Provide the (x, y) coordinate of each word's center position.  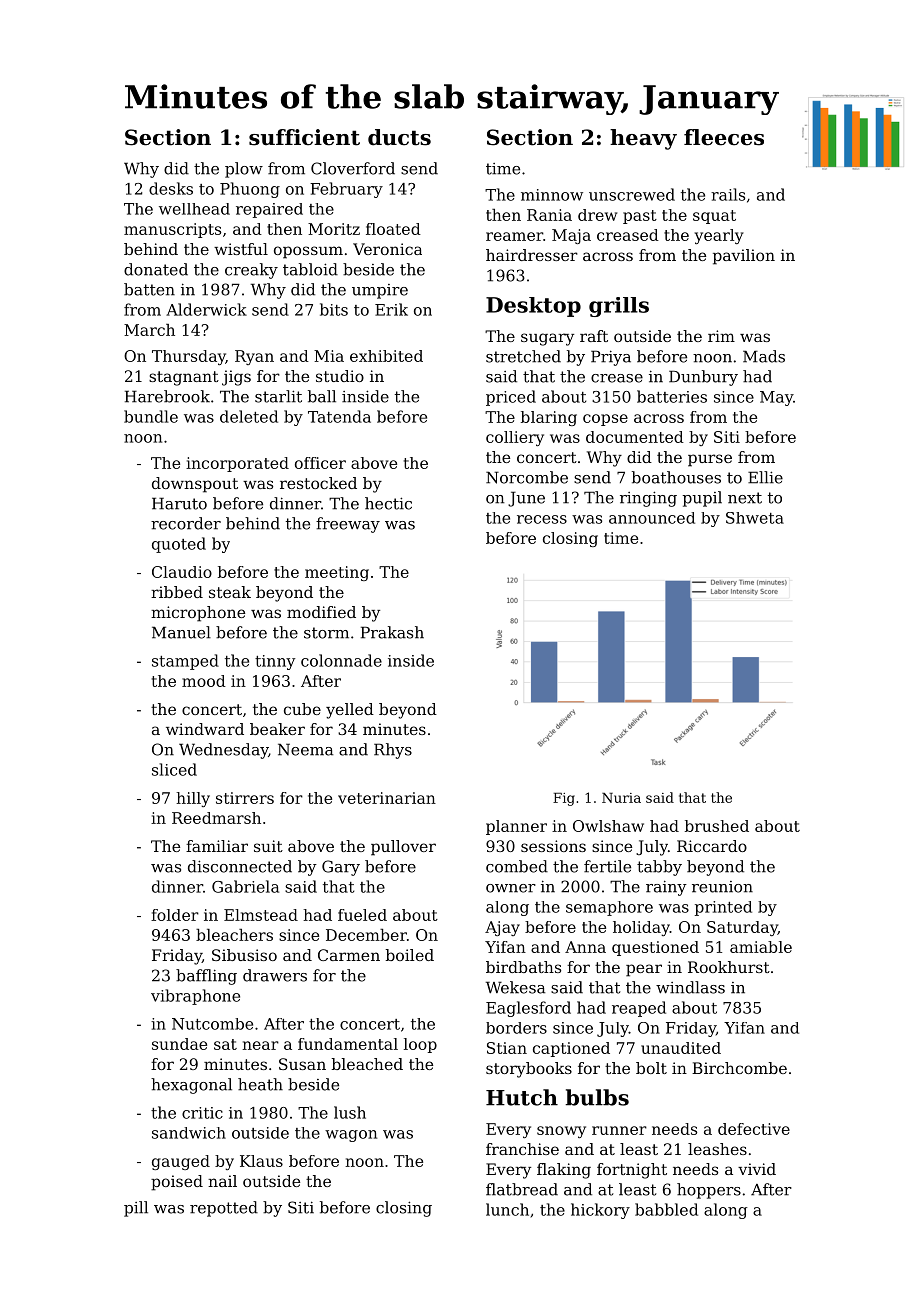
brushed (717, 826)
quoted (179, 545)
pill (136, 1209)
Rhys (393, 751)
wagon (351, 1136)
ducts (399, 137)
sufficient (304, 137)
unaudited (681, 1048)
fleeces (724, 137)
